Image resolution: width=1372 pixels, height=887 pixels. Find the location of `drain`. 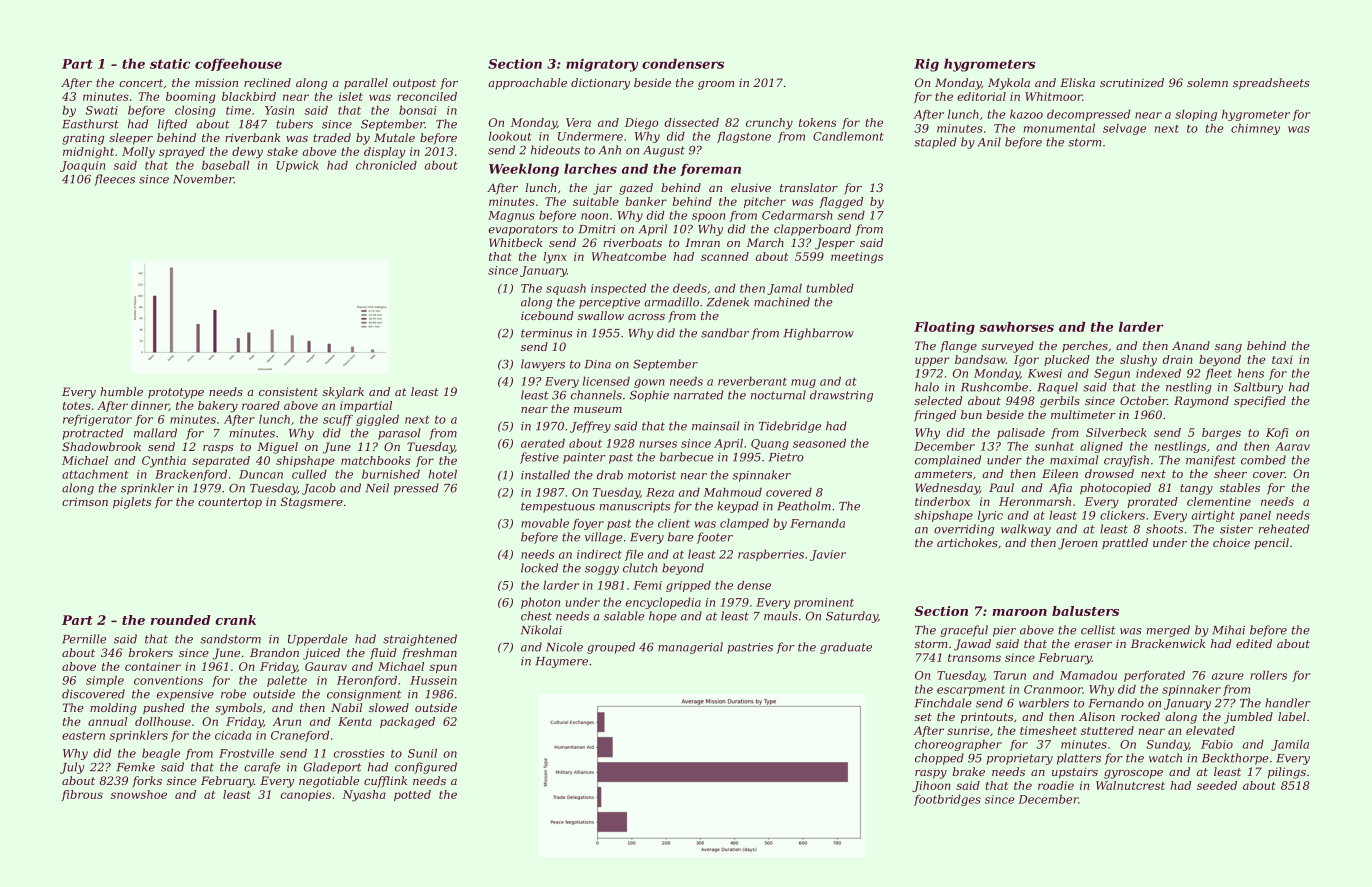

drain is located at coordinates (1178, 359).
